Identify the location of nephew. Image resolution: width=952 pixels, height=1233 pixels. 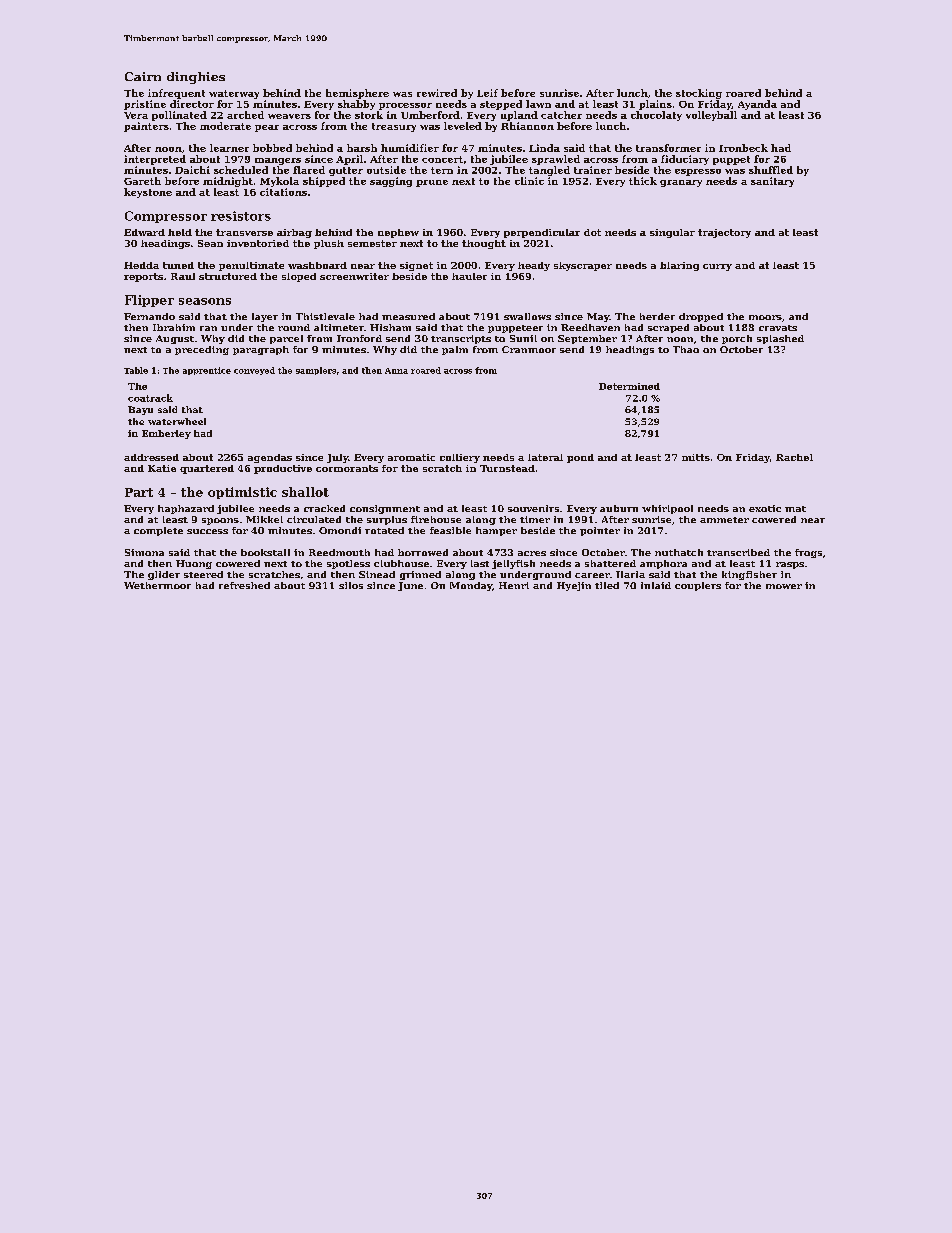
(398, 233).
